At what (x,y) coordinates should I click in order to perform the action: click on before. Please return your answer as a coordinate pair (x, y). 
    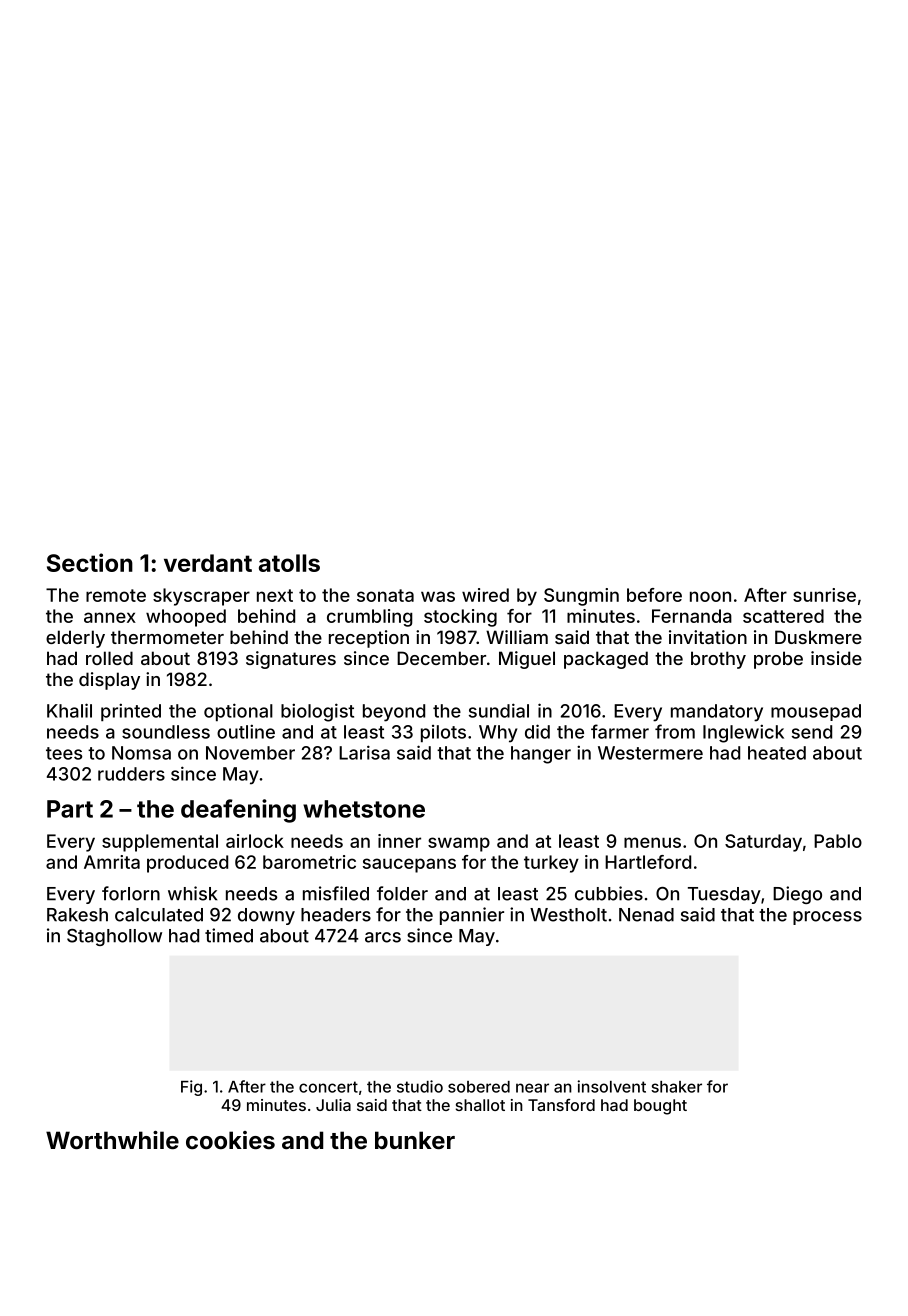
    Looking at the image, I should click on (654, 595).
